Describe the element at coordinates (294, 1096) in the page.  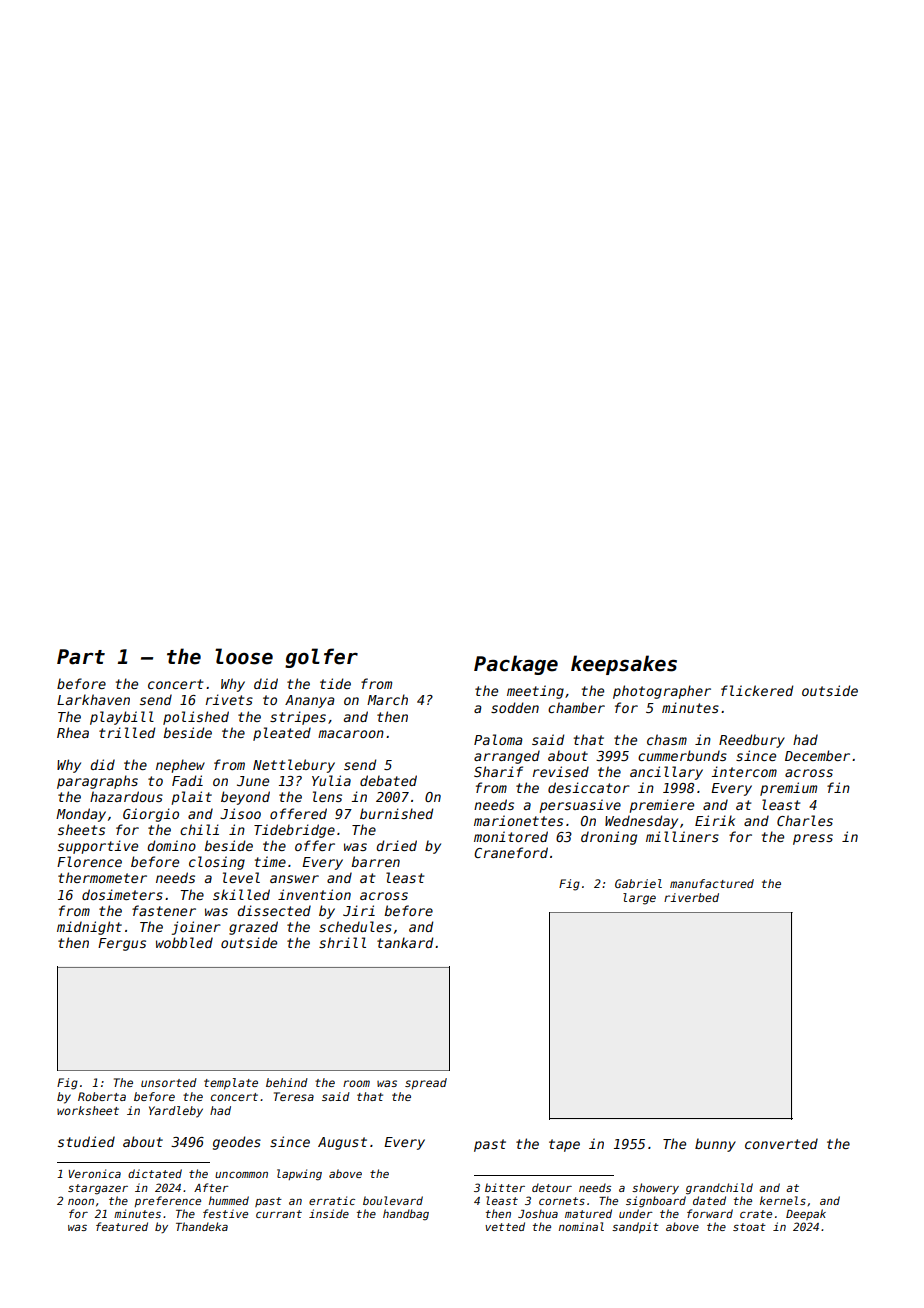
I see `Teresa` at that location.
